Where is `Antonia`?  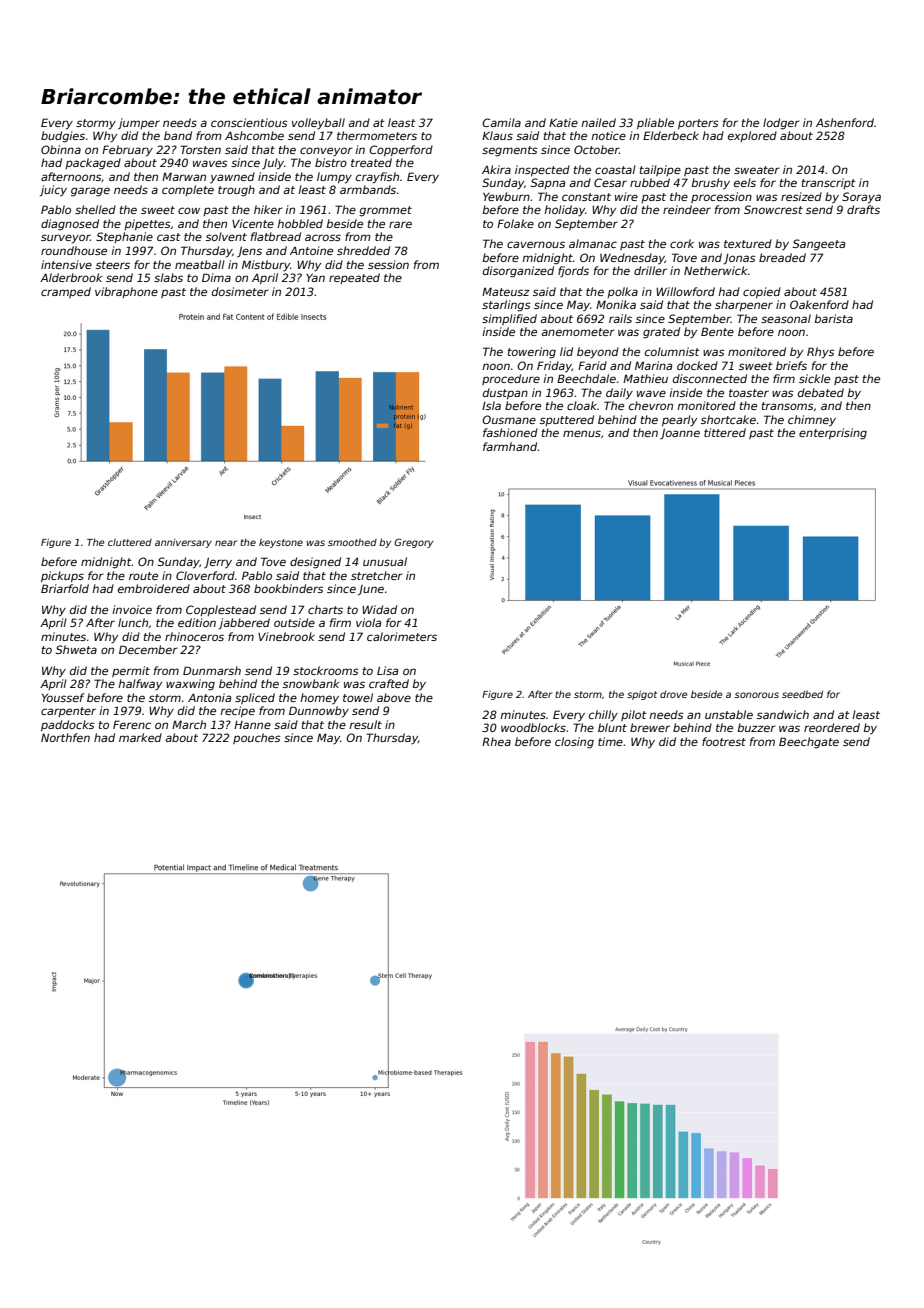
Antonia is located at coordinates (209, 697).
